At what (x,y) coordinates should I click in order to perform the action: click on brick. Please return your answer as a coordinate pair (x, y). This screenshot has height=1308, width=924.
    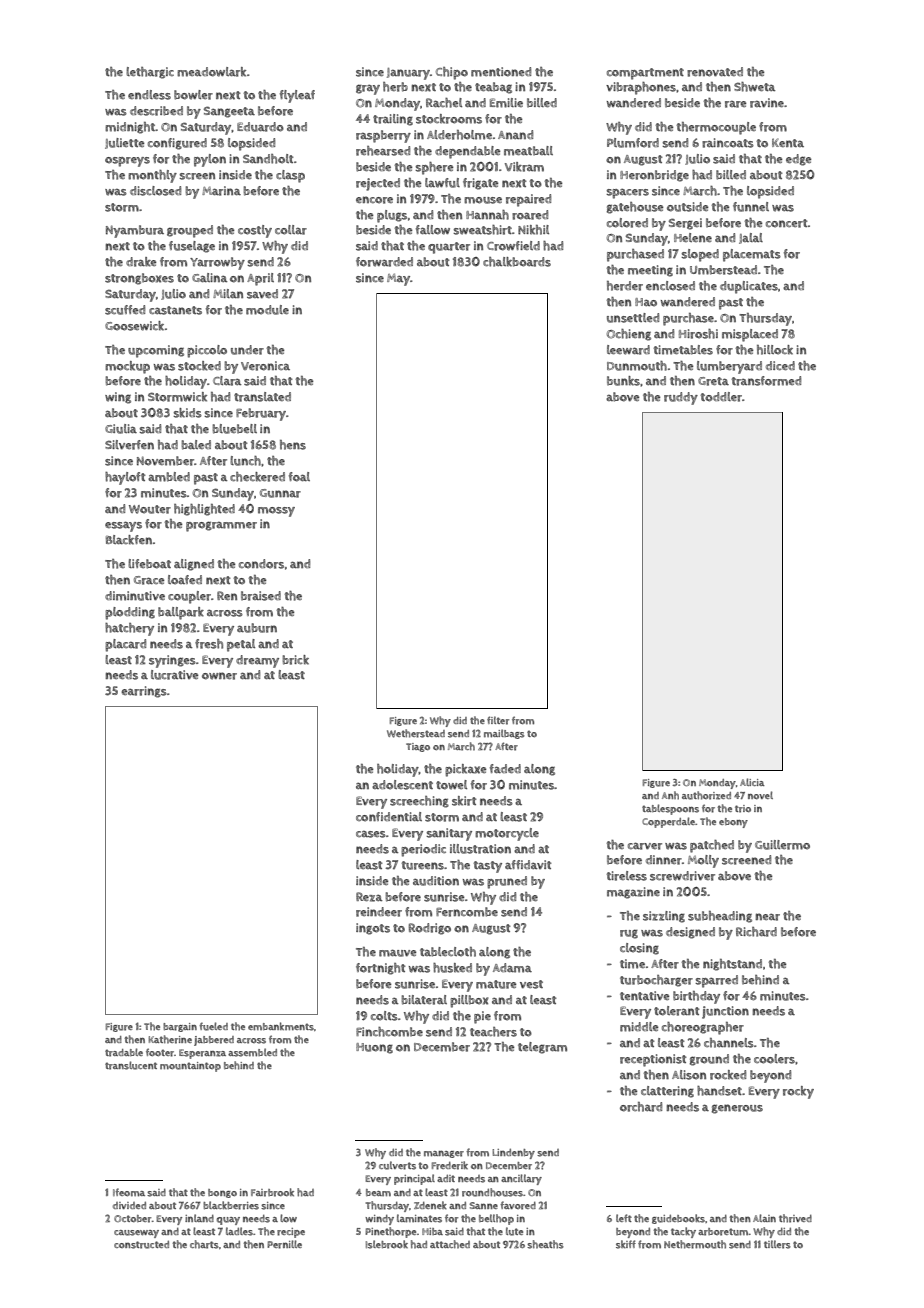
    Looking at the image, I should click on (295, 660).
